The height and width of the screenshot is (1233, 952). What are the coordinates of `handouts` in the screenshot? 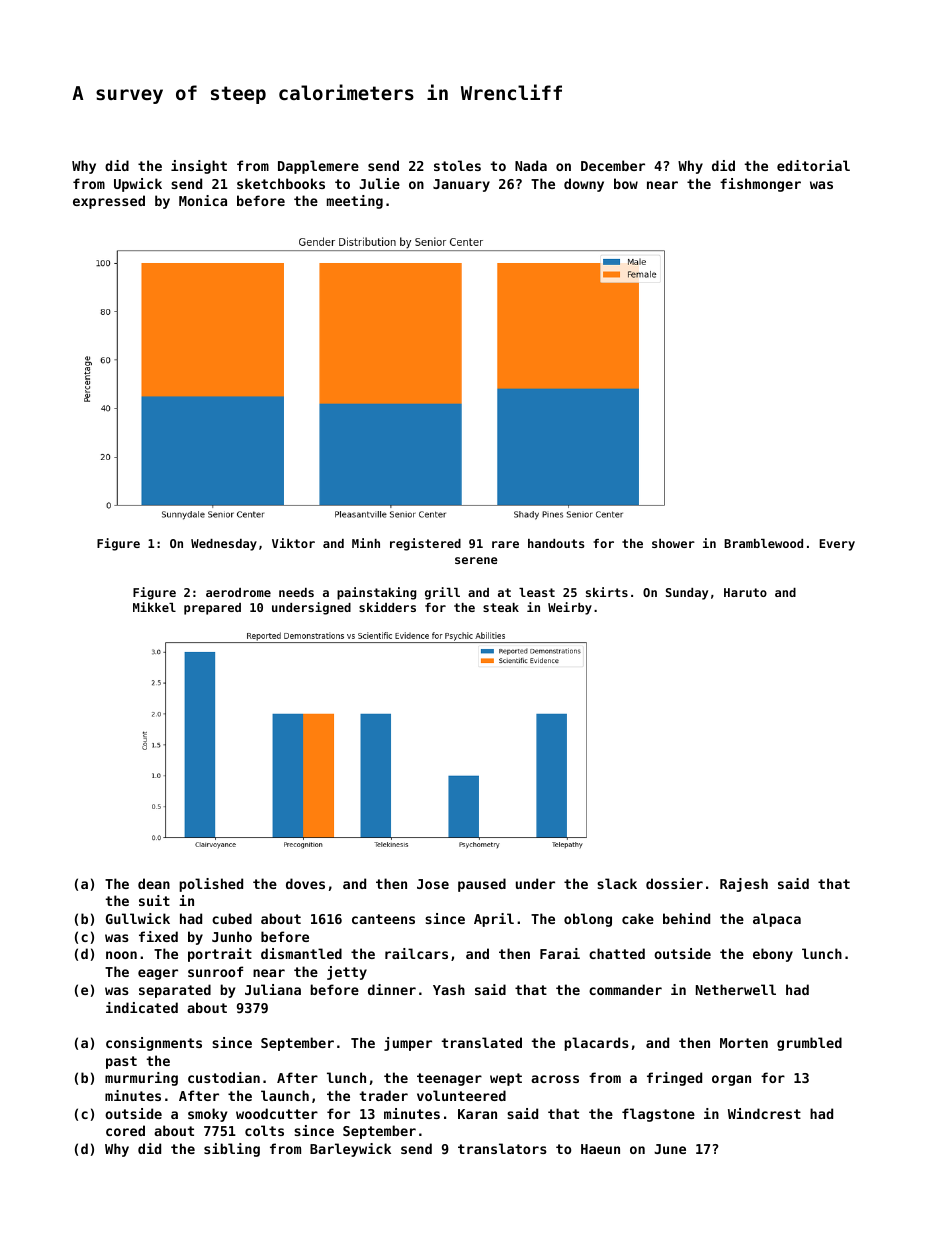 It's located at (556, 543).
